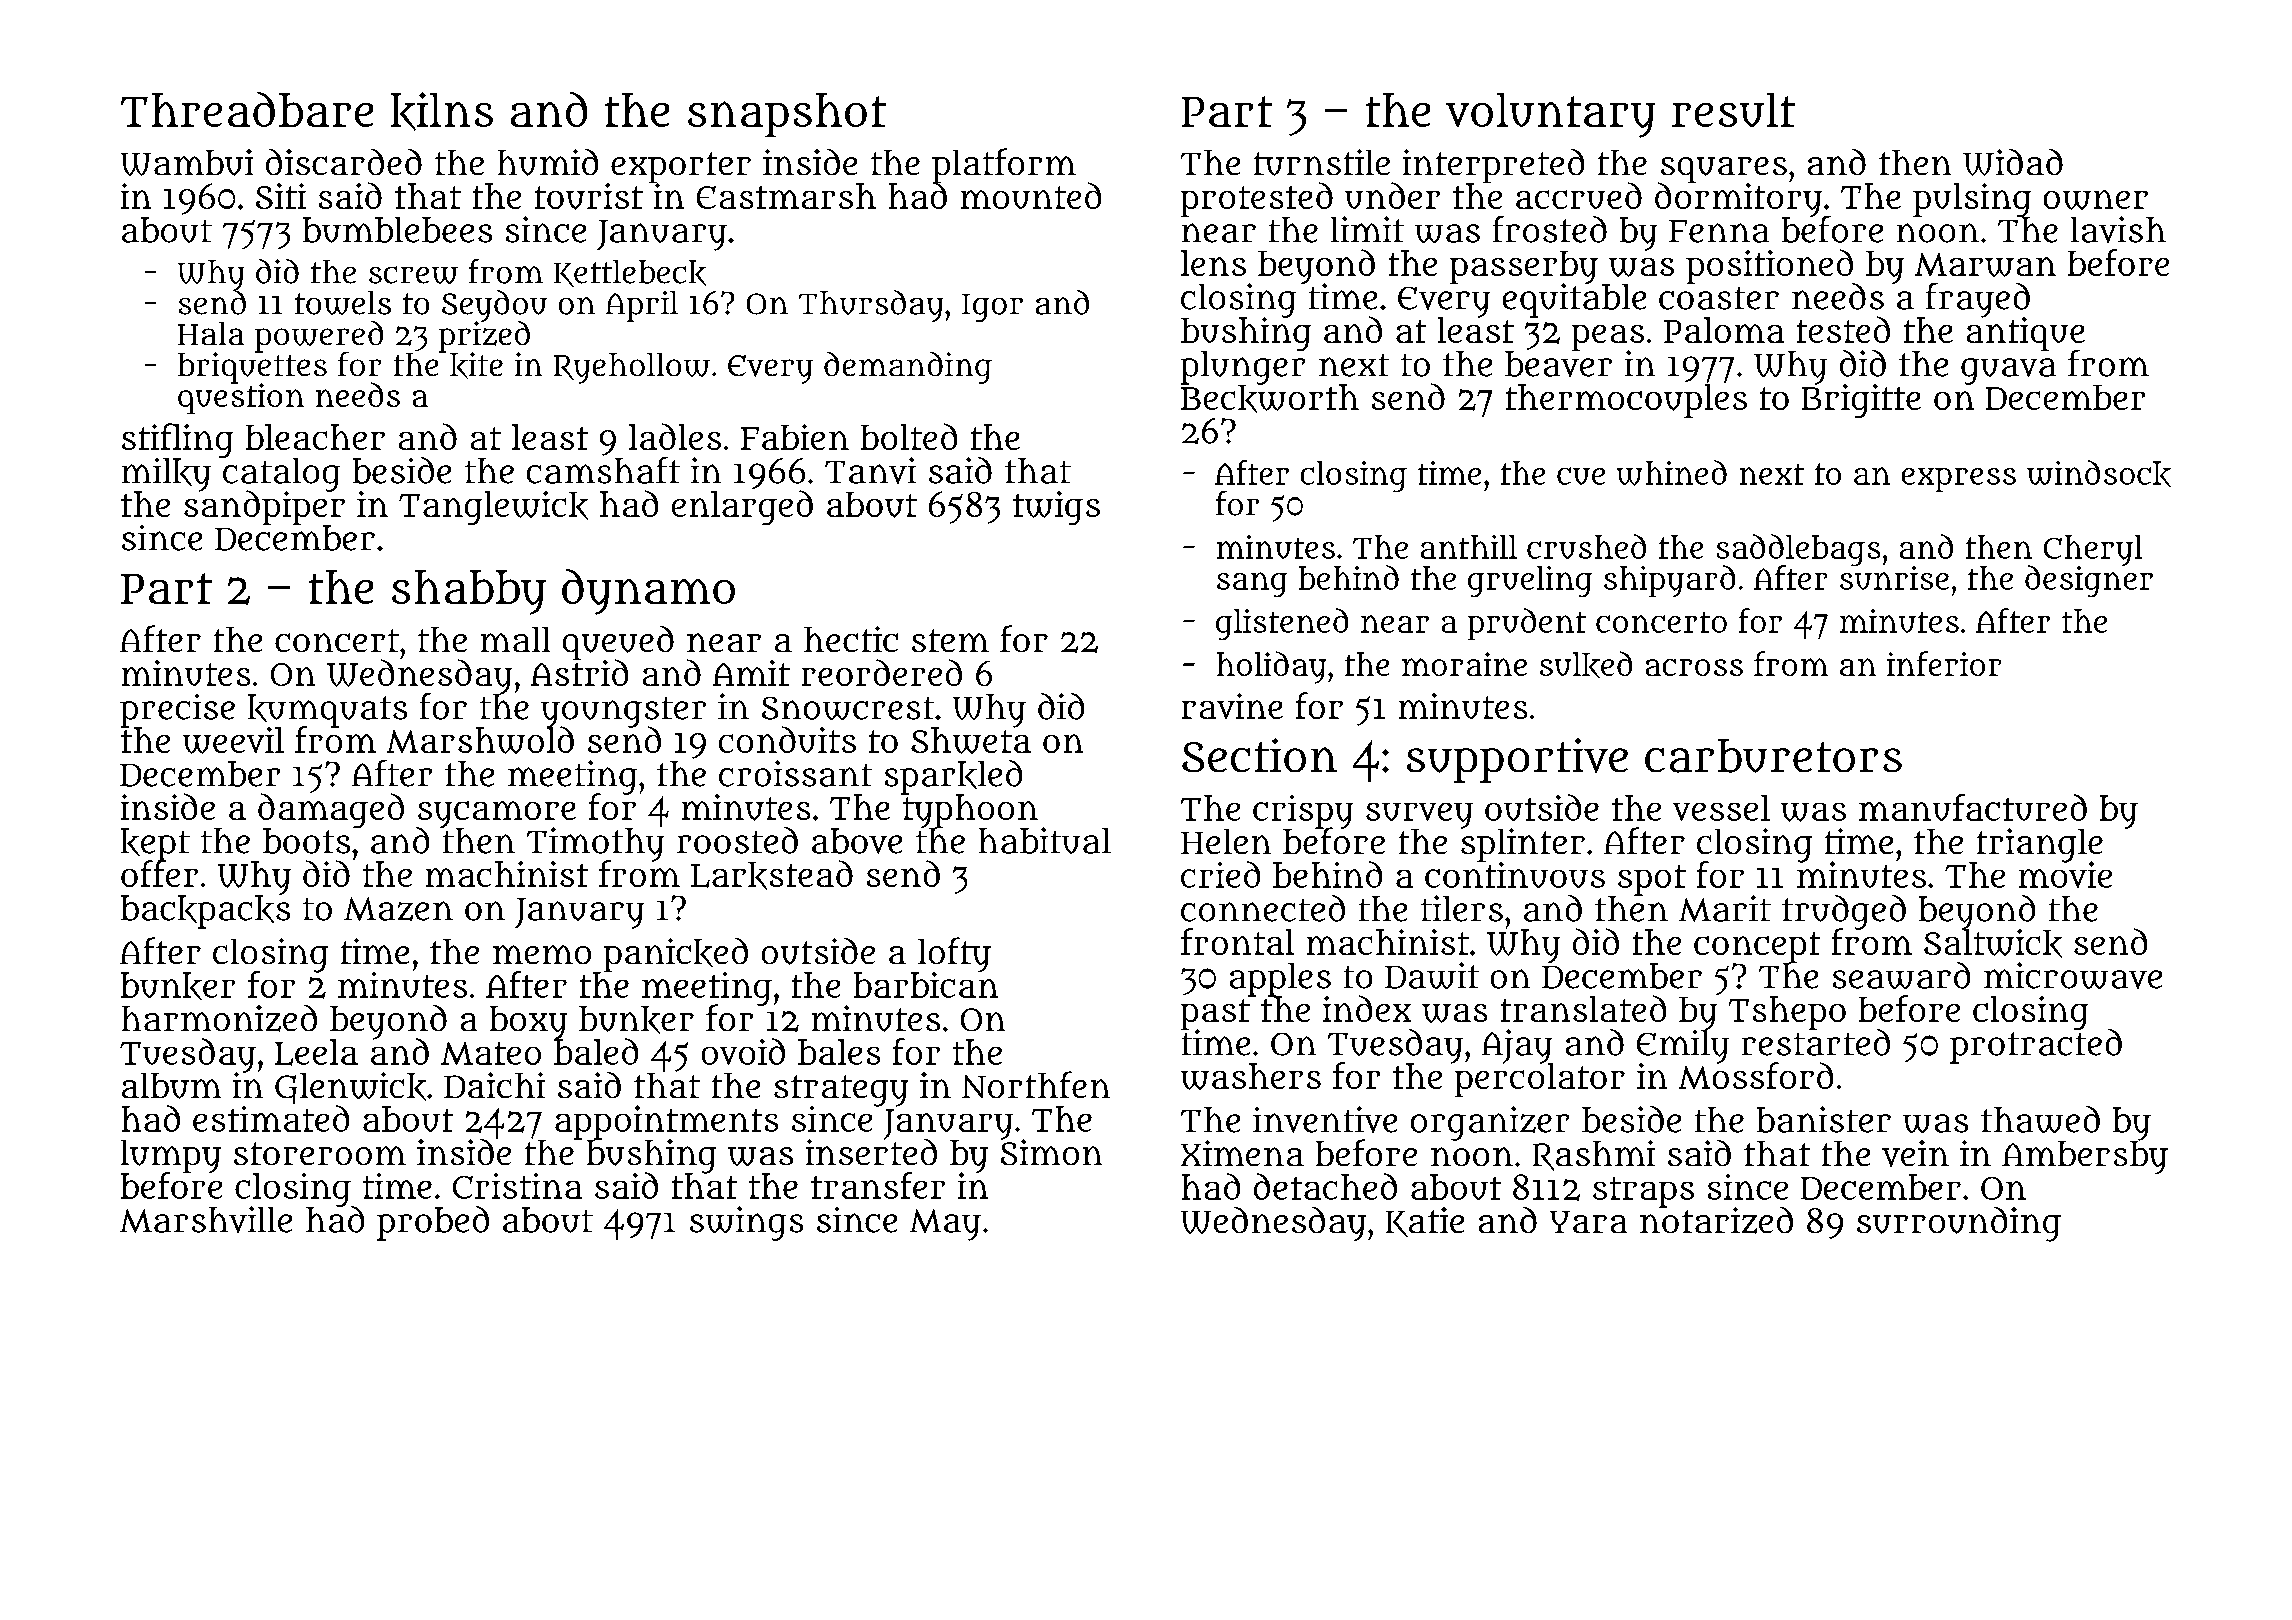 The height and width of the screenshot is (1620, 2292). What do you see at coordinates (596, 1052) in the screenshot?
I see `baled` at bounding box center [596, 1052].
